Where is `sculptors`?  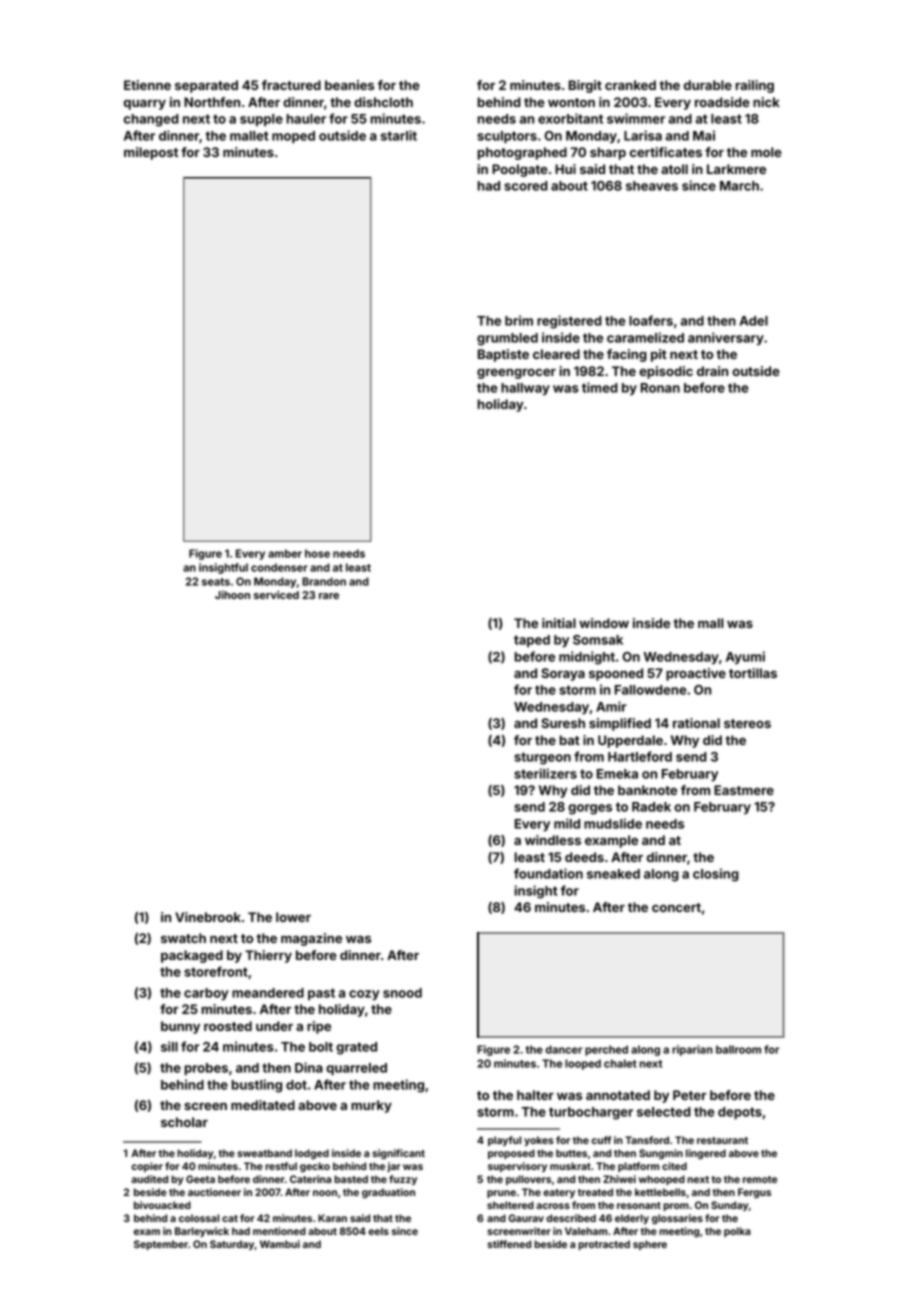 sculptors is located at coordinates (507, 137).
